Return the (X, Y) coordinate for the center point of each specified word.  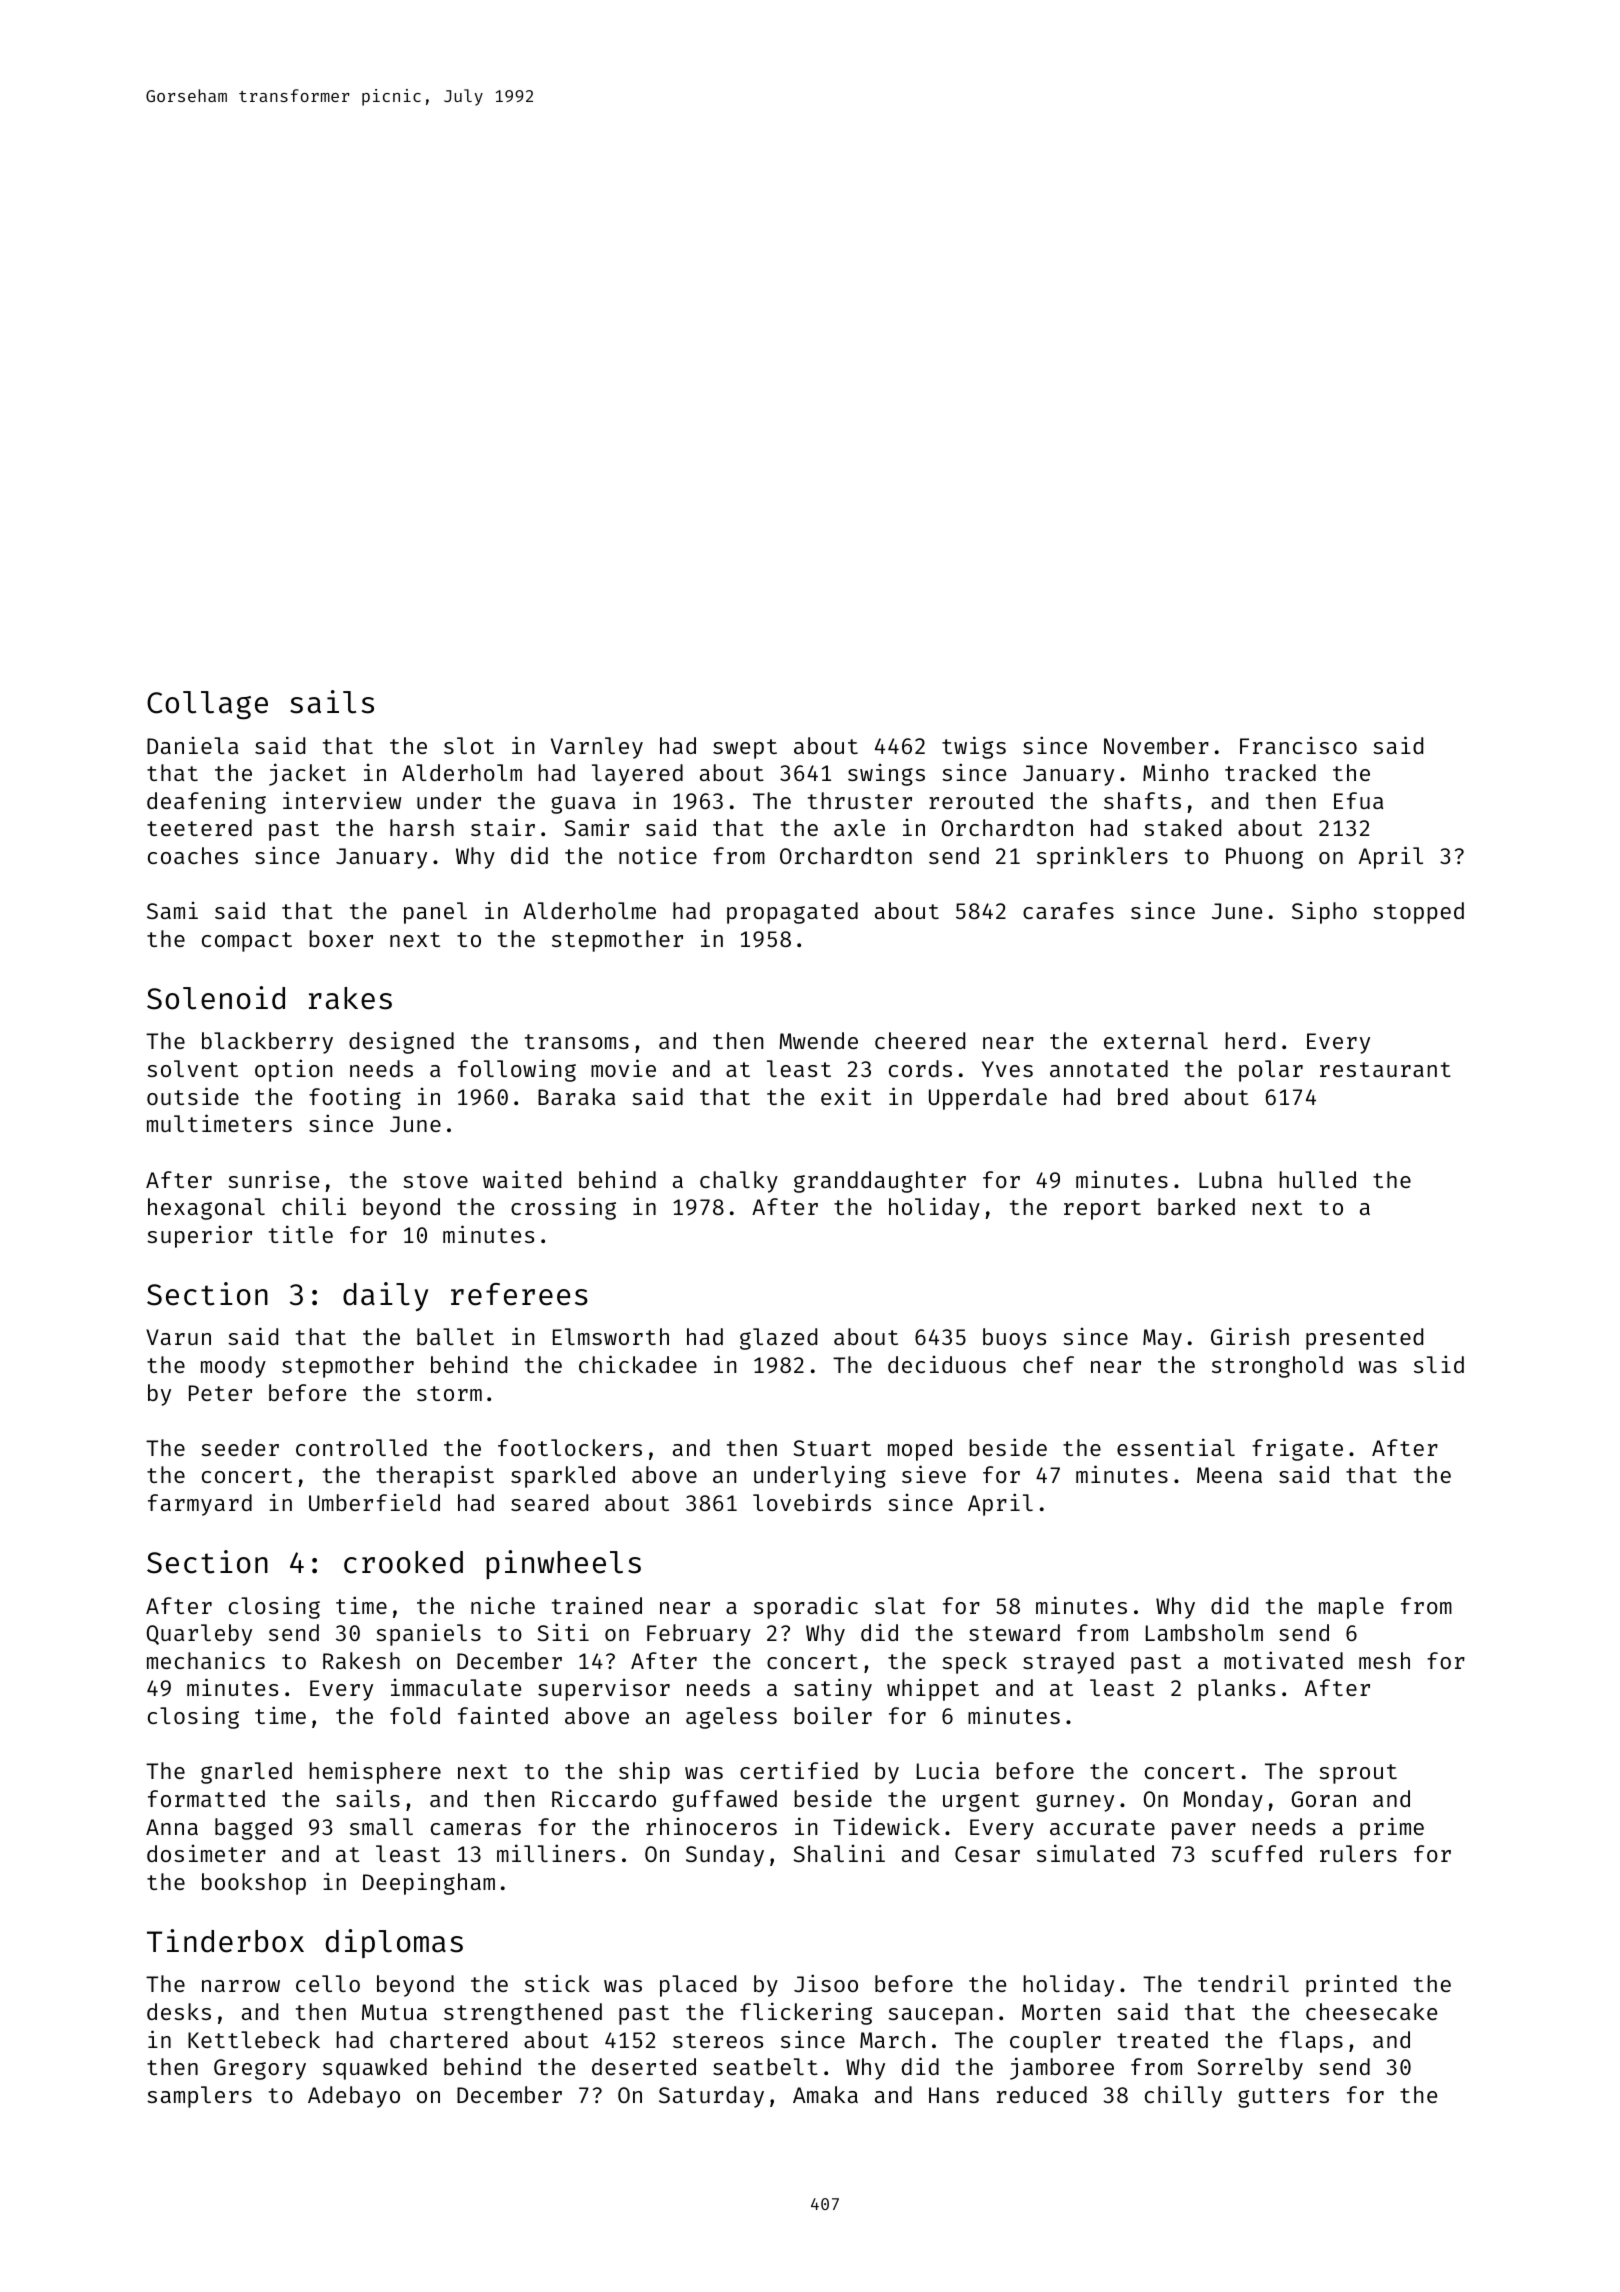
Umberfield (374, 1502)
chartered (448, 2039)
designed (401, 1043)
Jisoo (826, 1983)
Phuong (1264, 858)
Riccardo (604, 1798)
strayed (1068, 1663)
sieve (934, 1474)
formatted (206, 1798)
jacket (307, 774)
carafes (1068, 910)
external (1156, 1040)
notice (658, 855)
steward (1014, 1632)
